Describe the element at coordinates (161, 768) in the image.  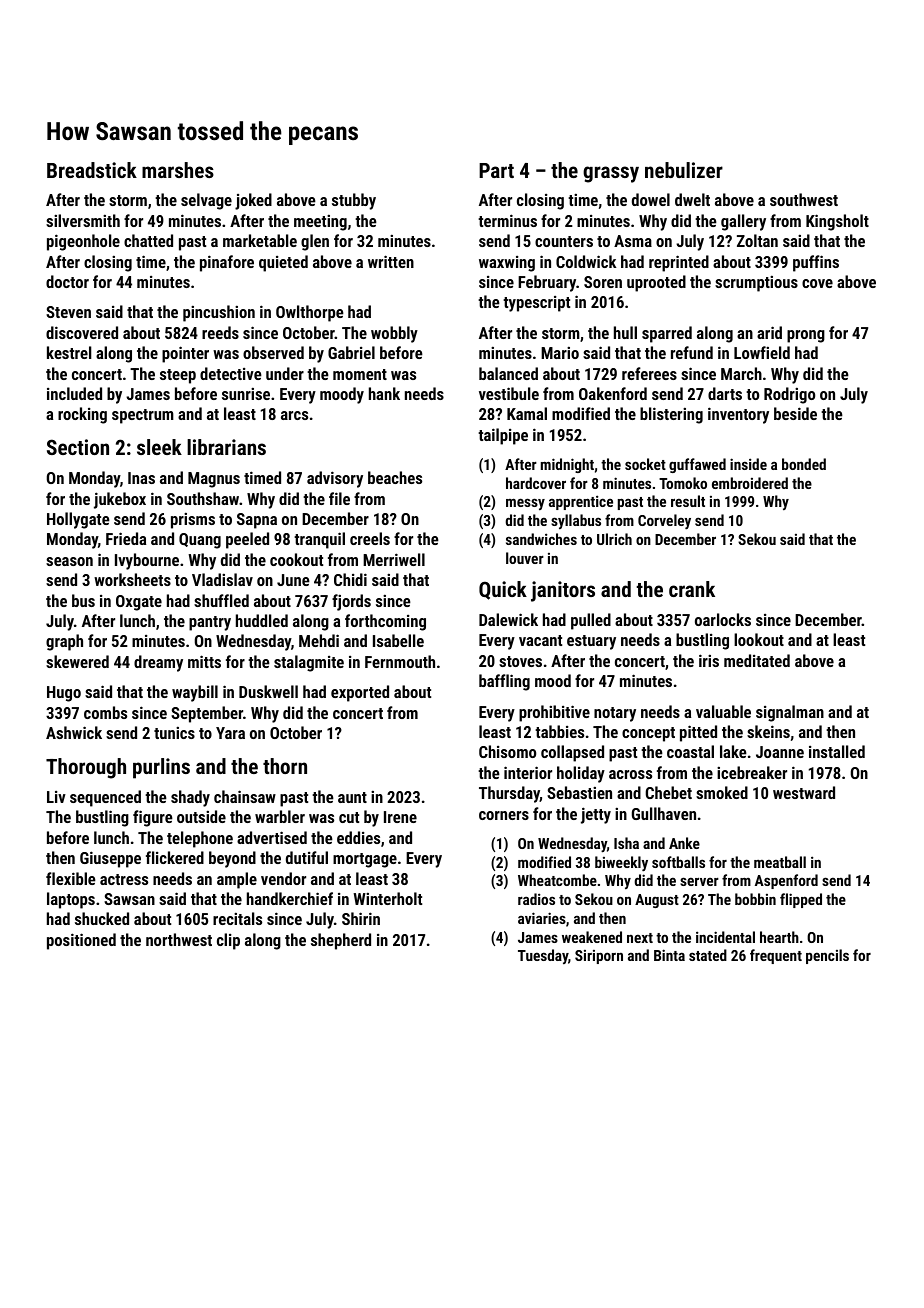
I see `purlins` at that location.
